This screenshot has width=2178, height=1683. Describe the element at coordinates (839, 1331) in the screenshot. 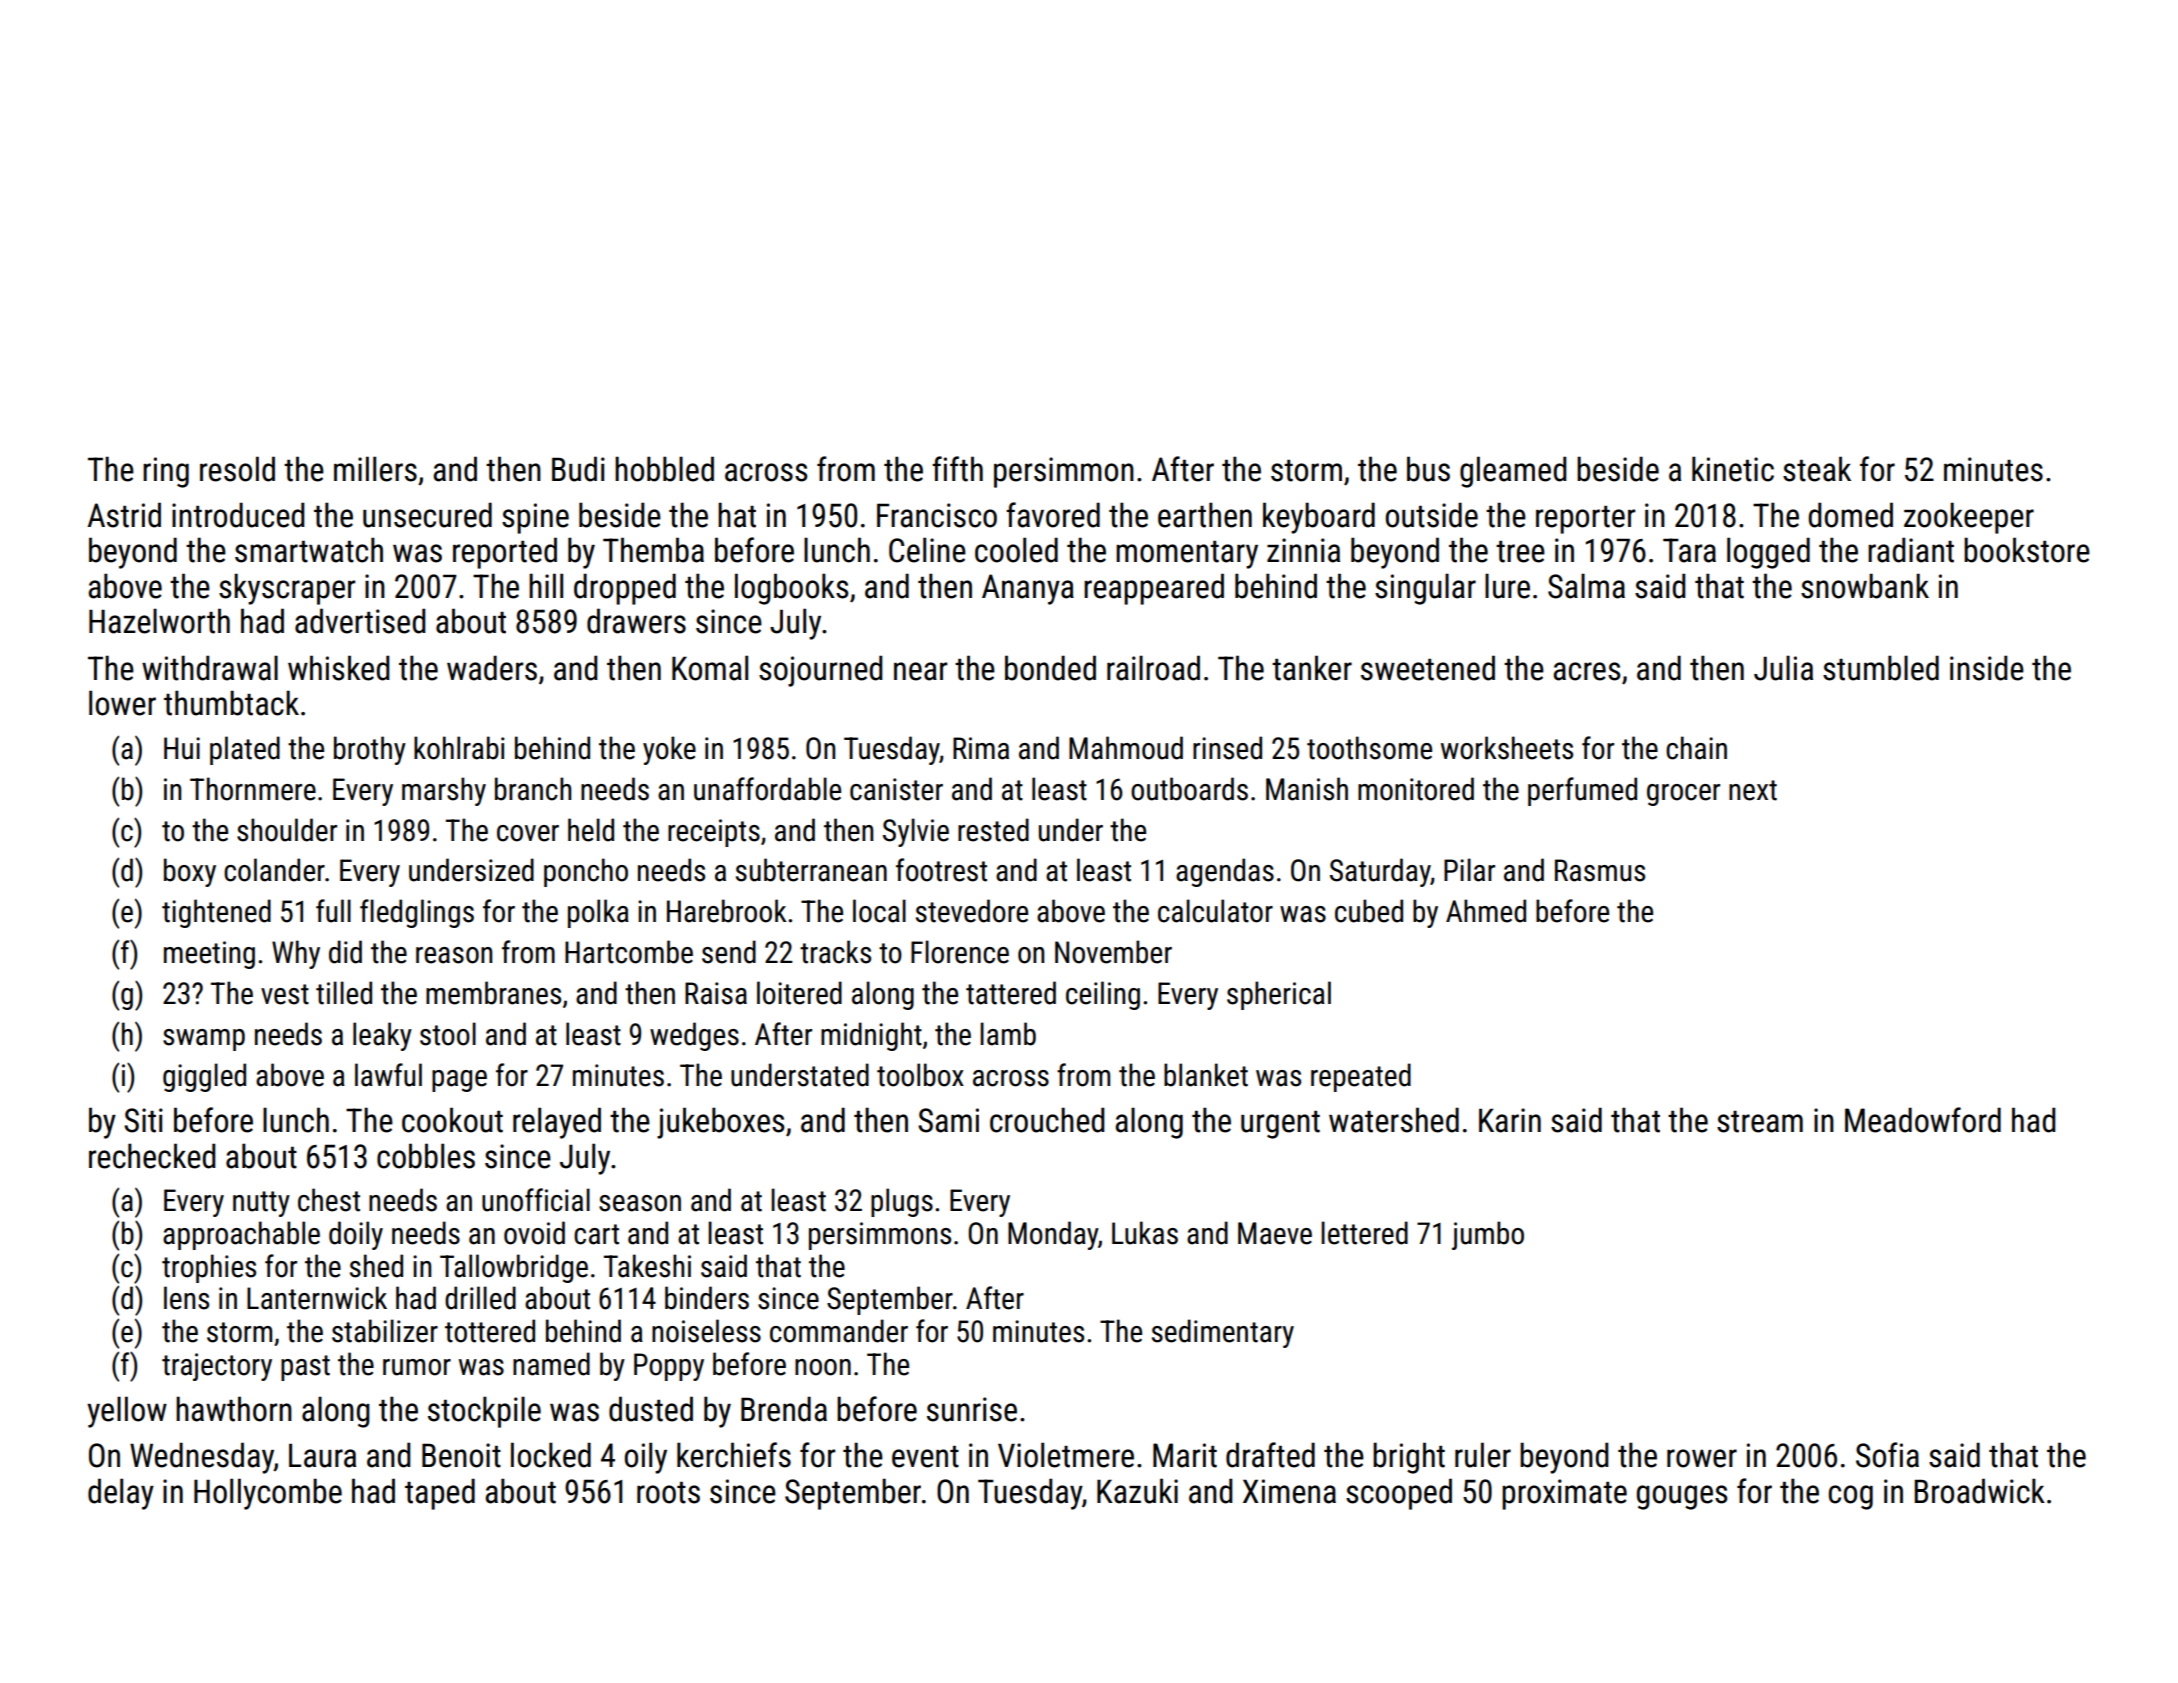

I see `commander` at that location.
